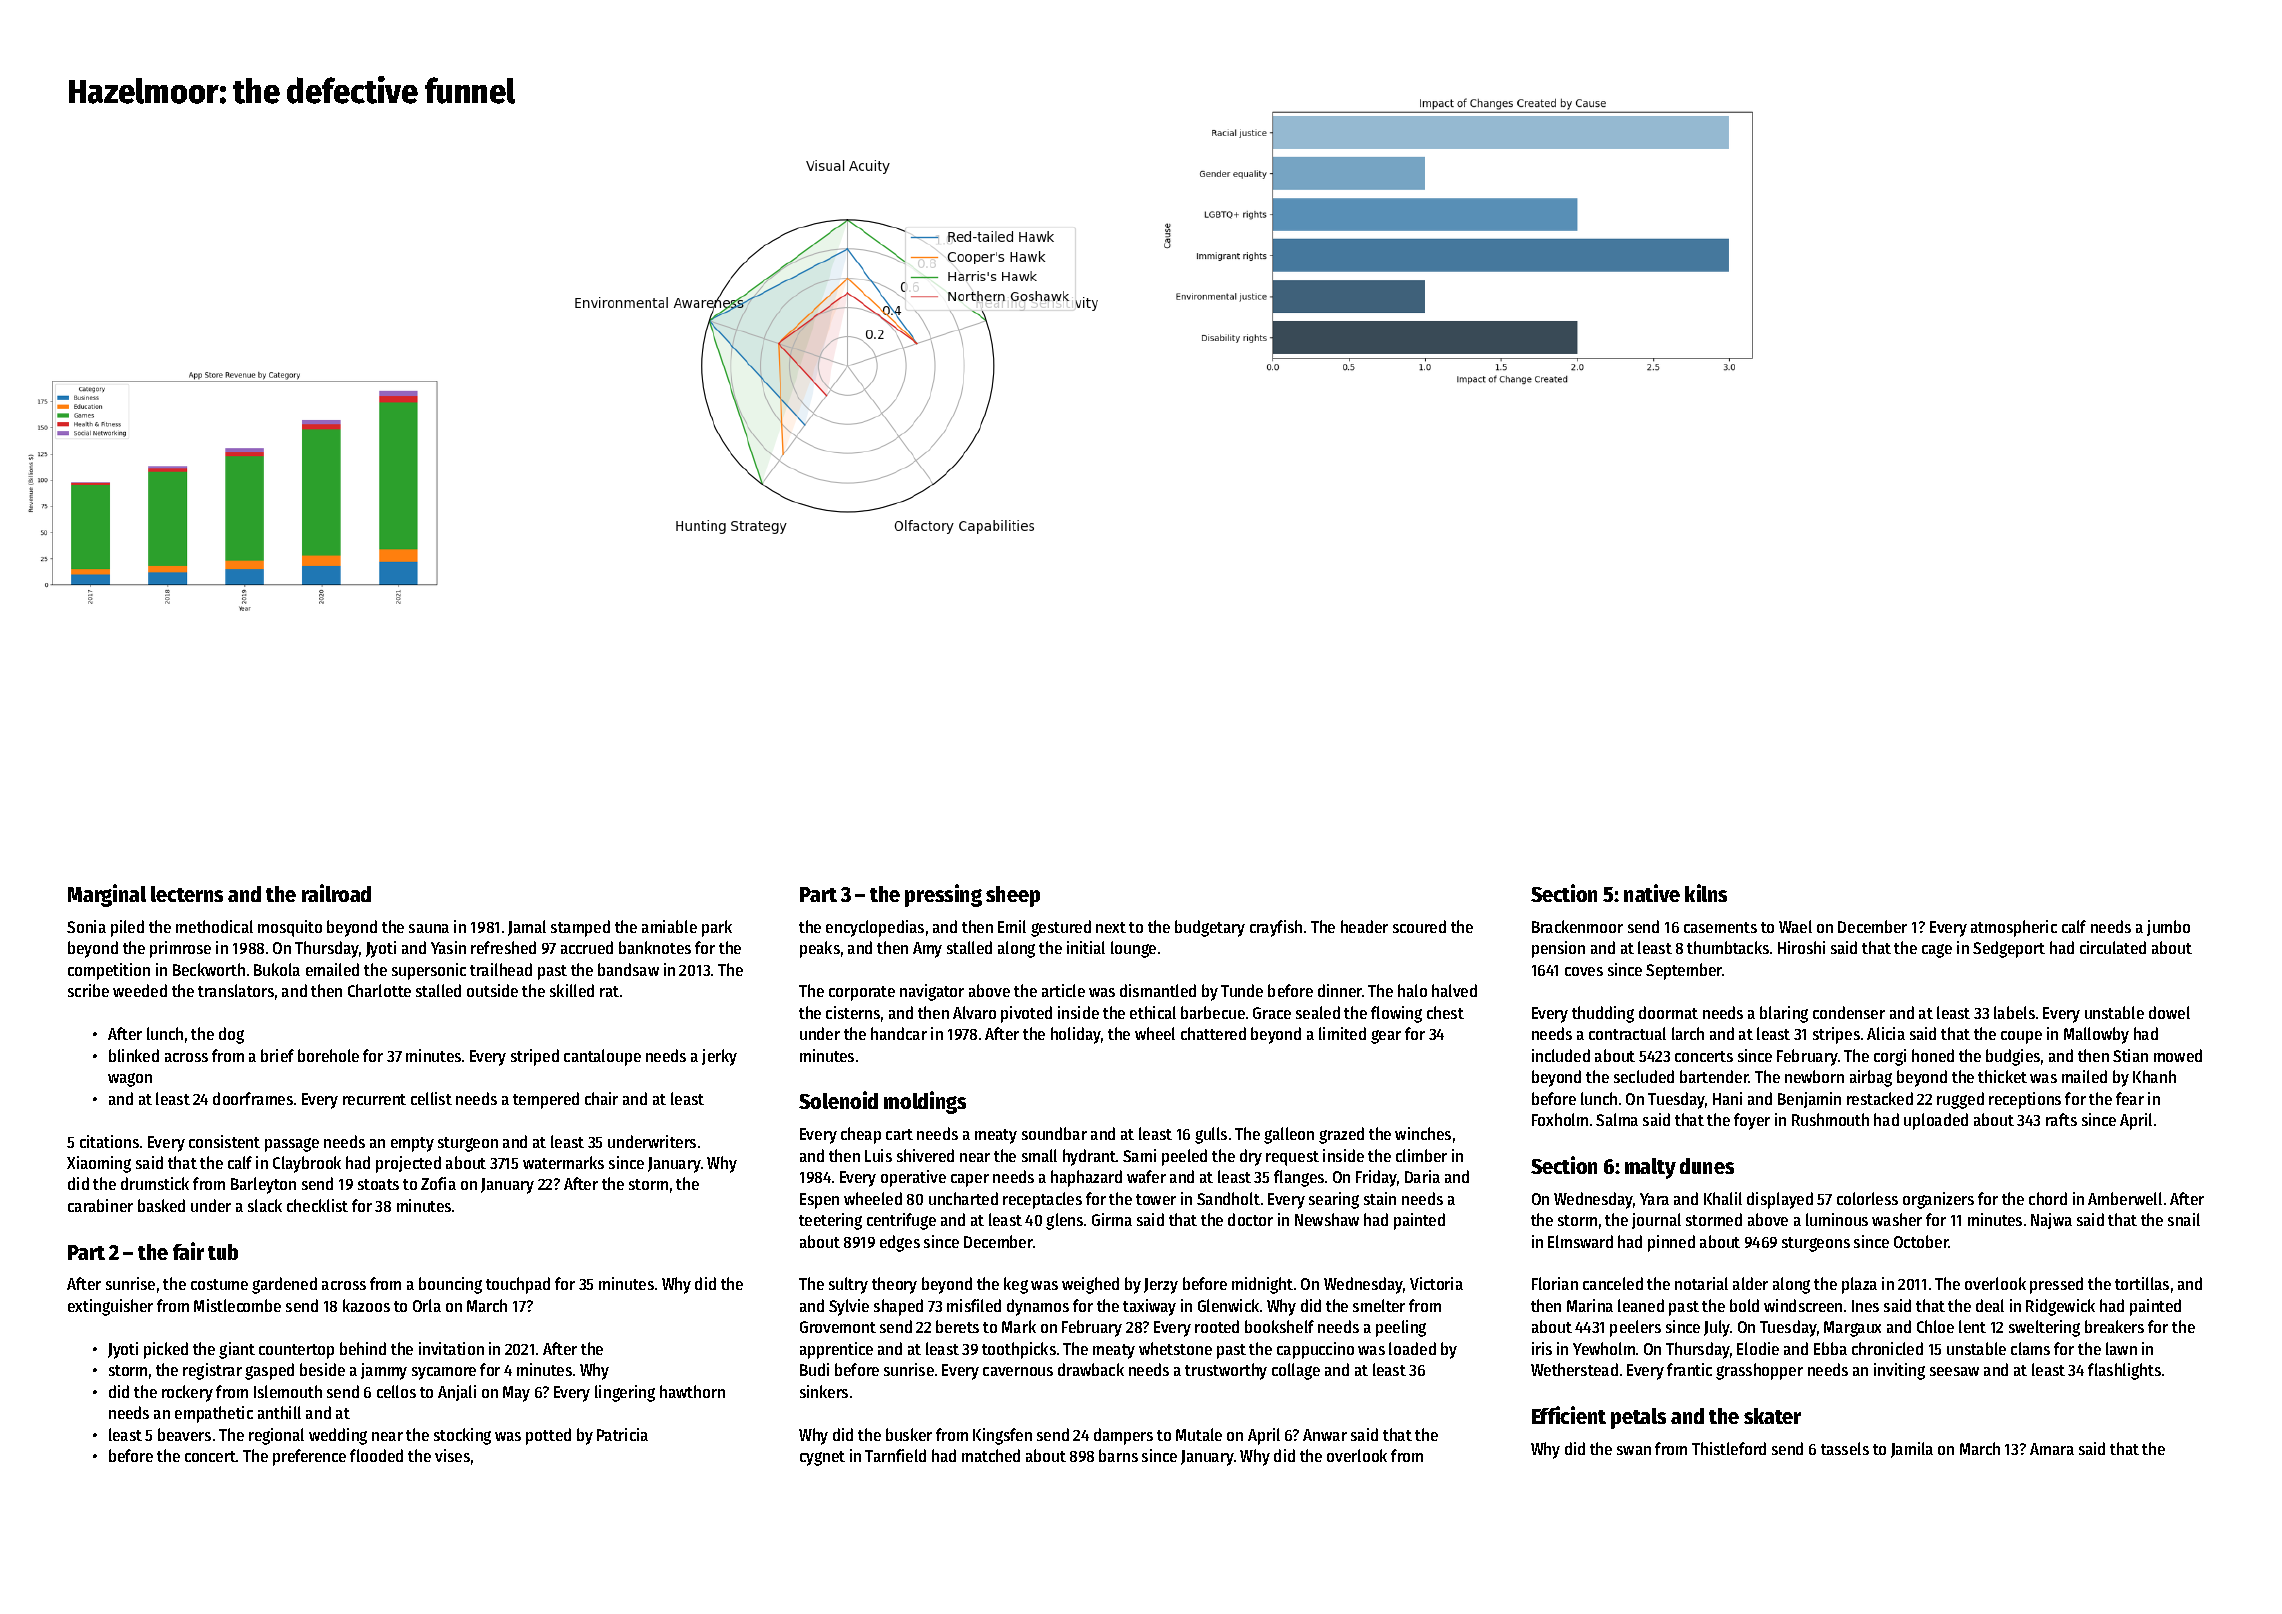  Describe the element at coordinates (814, 1369) in the screenshot. I see `Budi` at that location.
